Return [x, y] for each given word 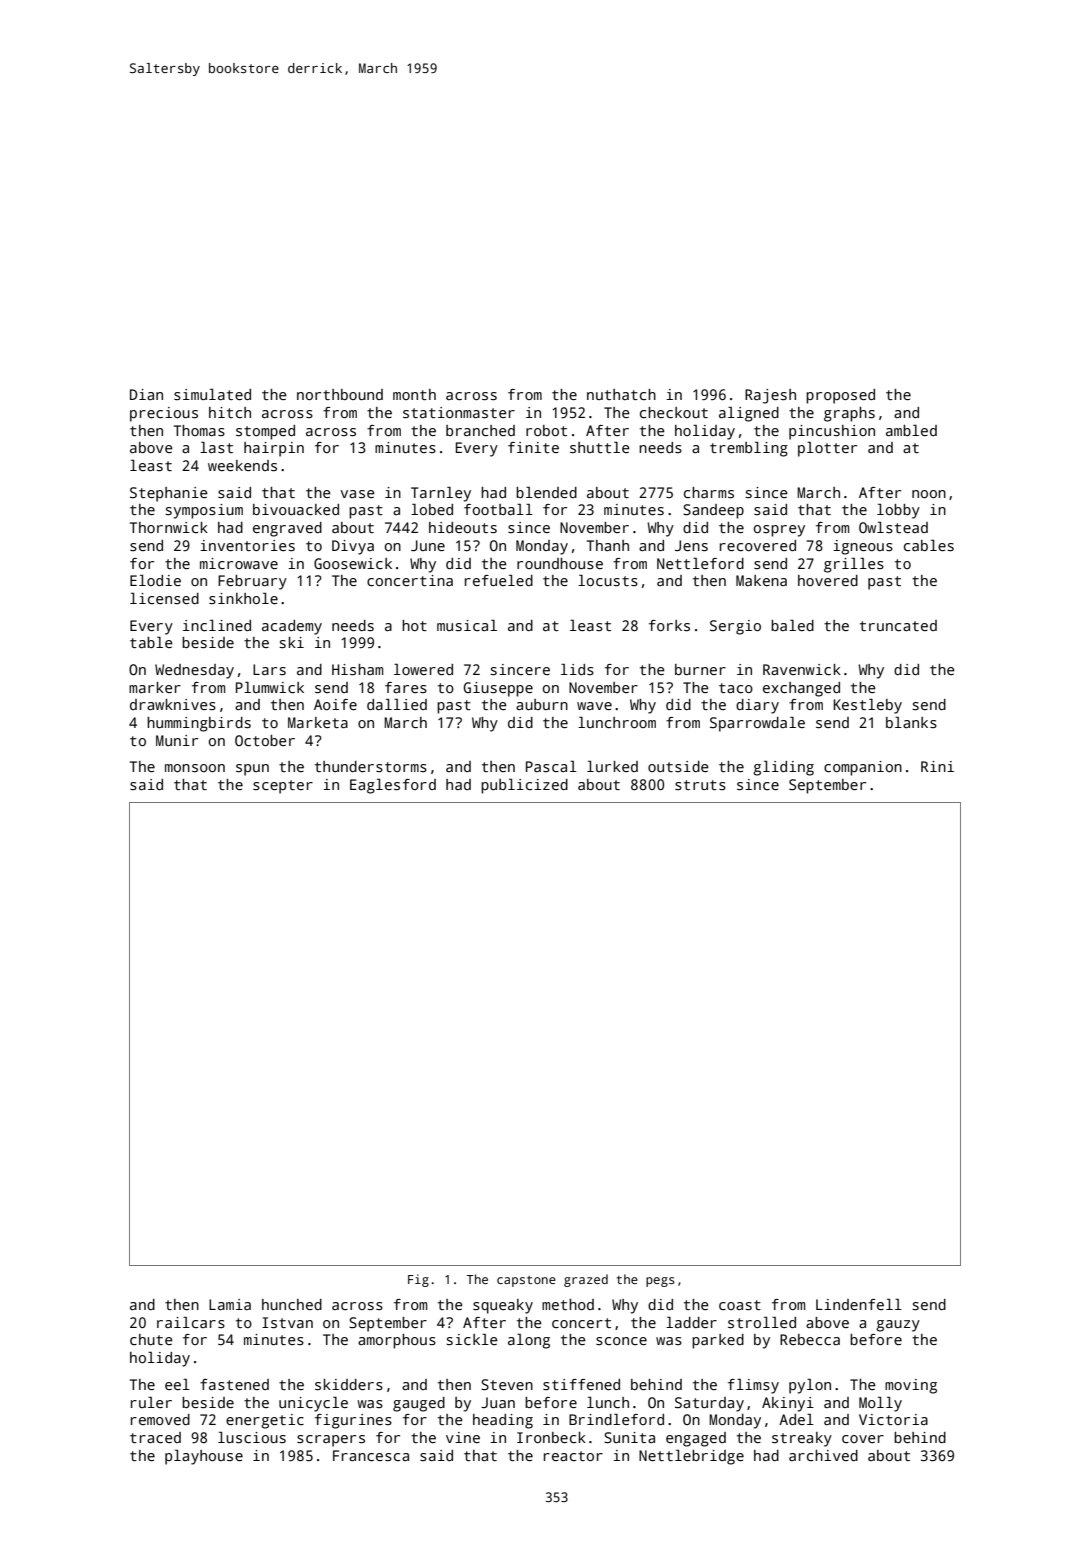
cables [929, 545]
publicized [524, 786]
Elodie [155, 580]
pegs [660, 1282]
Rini [937, 766]
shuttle [600, 447]
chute [151, 1339]
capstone [526, 1281]
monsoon [195, 768]
